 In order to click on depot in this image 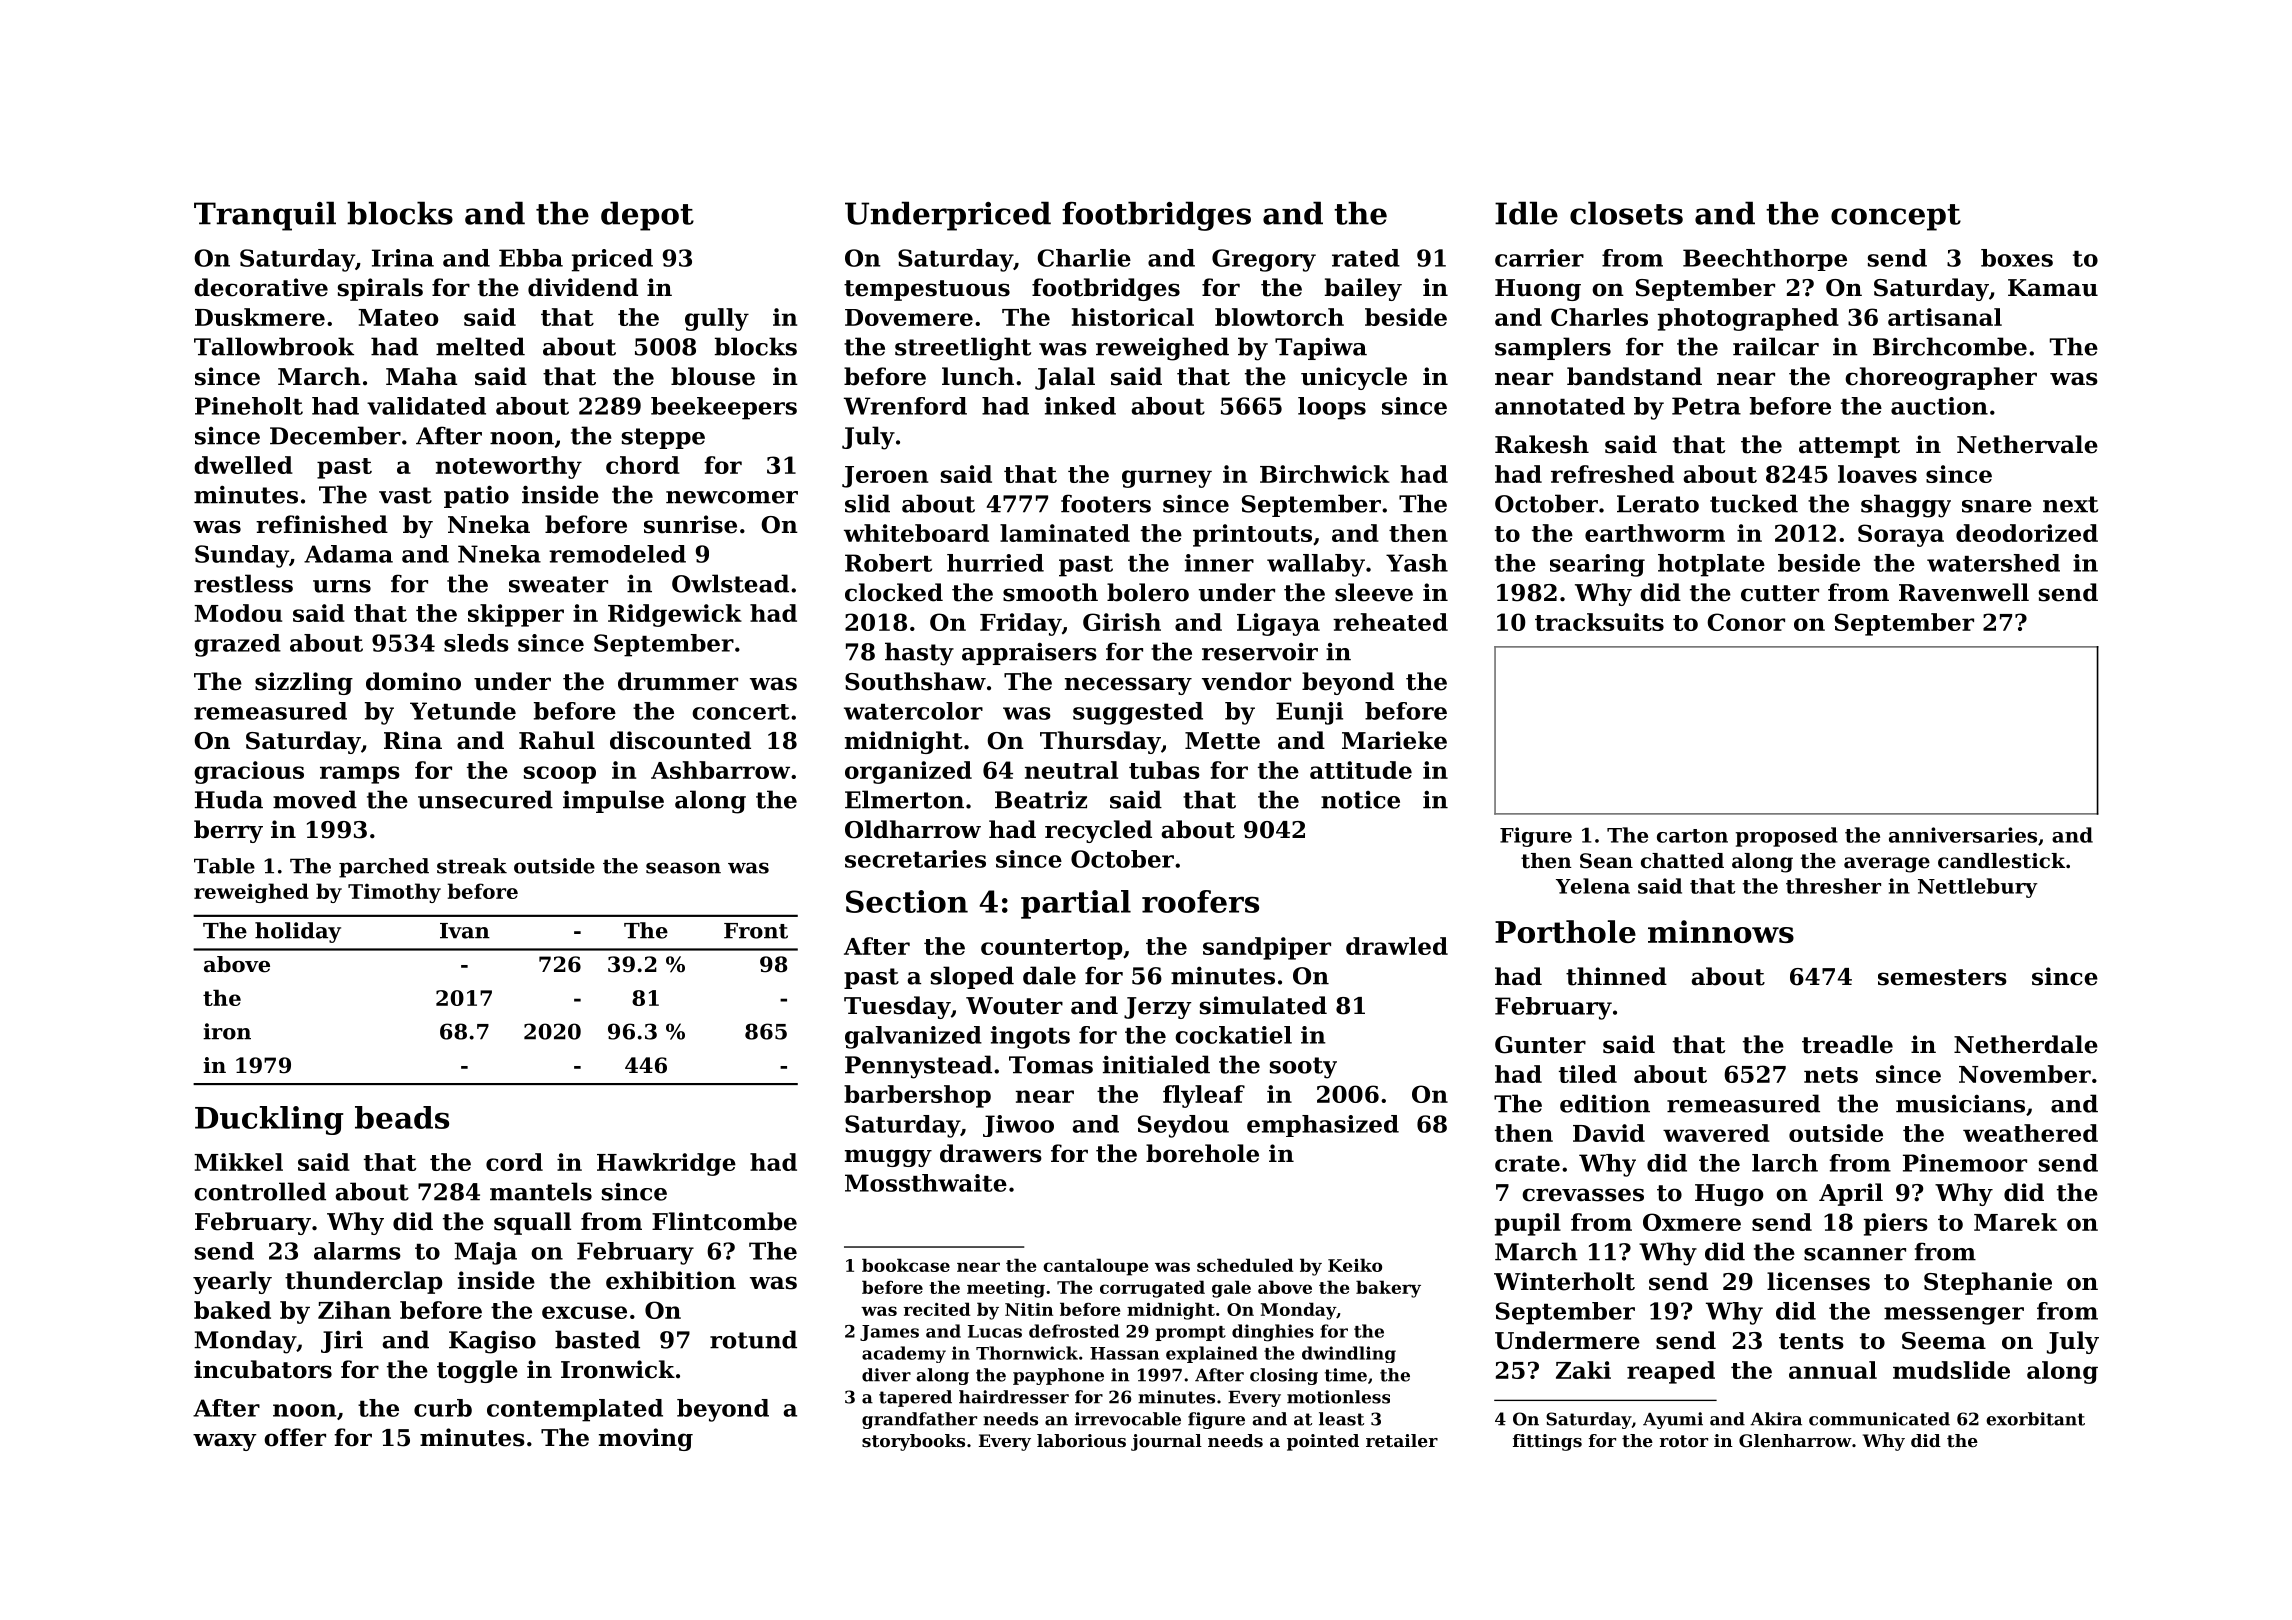, I will do `click(647, 216)`.
